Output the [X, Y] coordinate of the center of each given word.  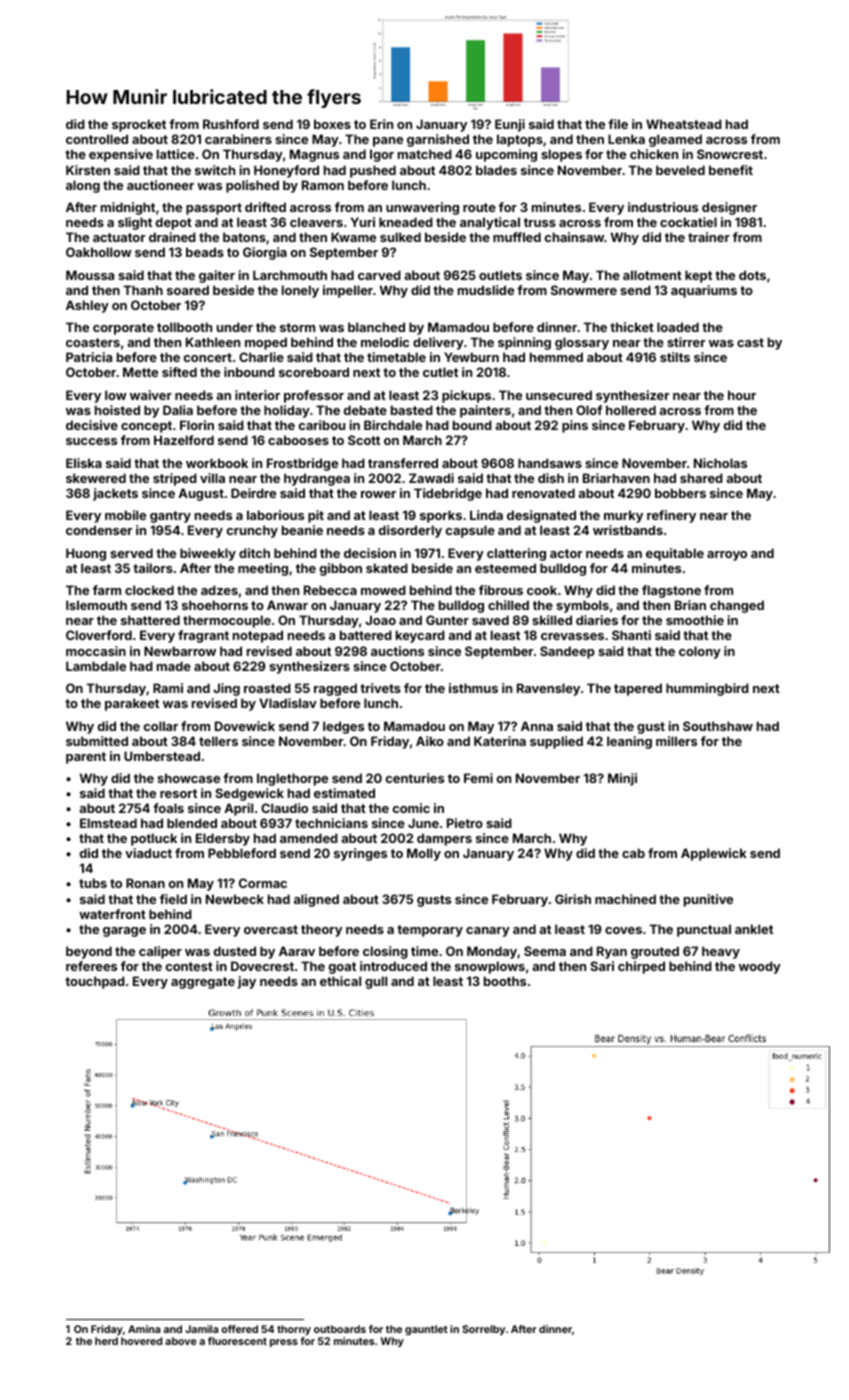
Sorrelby [483, 1330]
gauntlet [426, 1330]
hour [742, 395]
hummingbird [707, 689]
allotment [652, 275]
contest [189, 966]
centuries [415, 778]
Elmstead [108, 823]
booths [505, 981]
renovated [543, 493]
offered [239, 1329]
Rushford [231, 124]
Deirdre [253, 493]
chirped [641, 967]
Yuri [363, 222]
